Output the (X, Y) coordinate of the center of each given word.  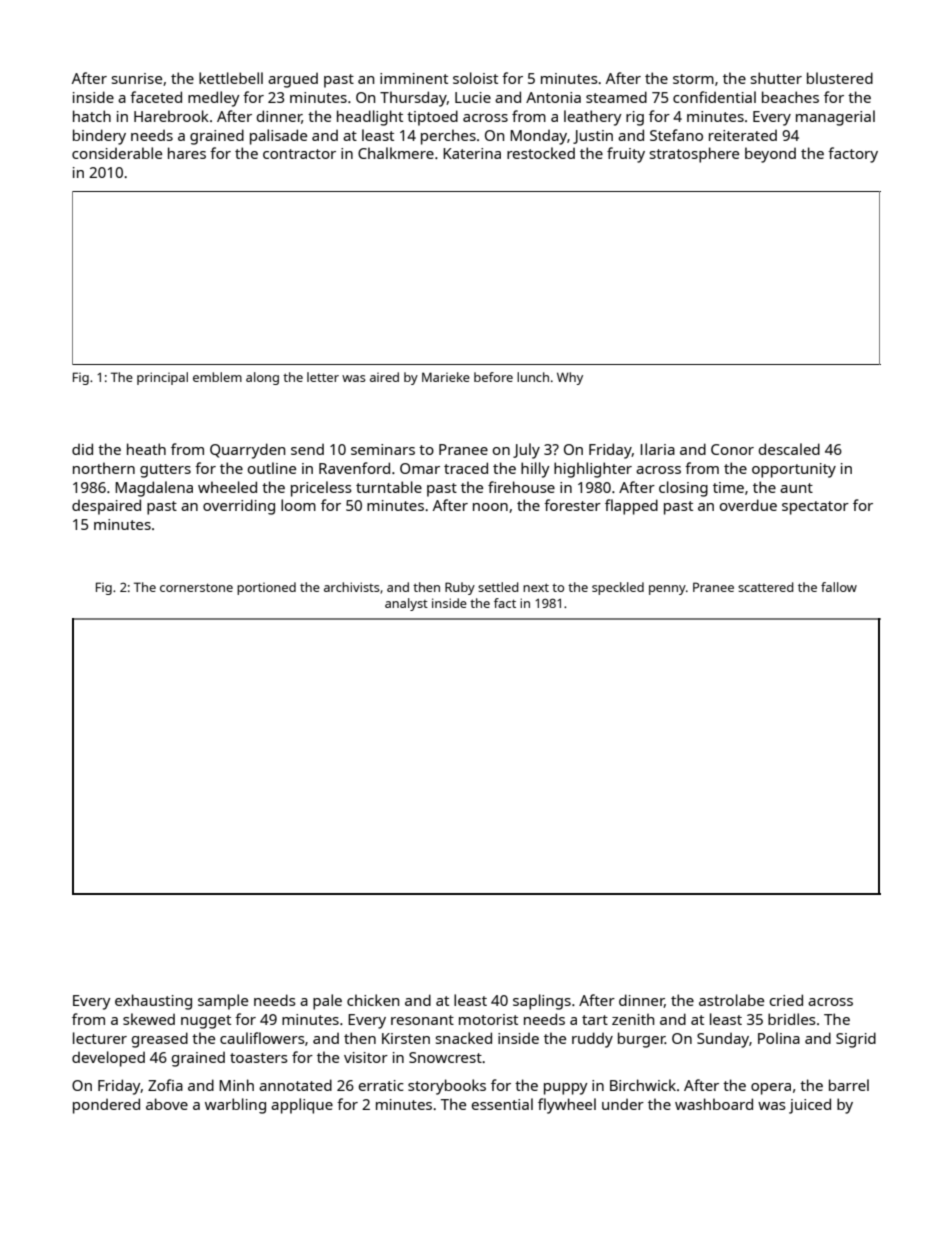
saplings (542, 1002)
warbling (235, 1106)
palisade (278, 137)
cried (786, 1000)
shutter (776, 78)
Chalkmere (396, 153)
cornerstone (196, 587)
